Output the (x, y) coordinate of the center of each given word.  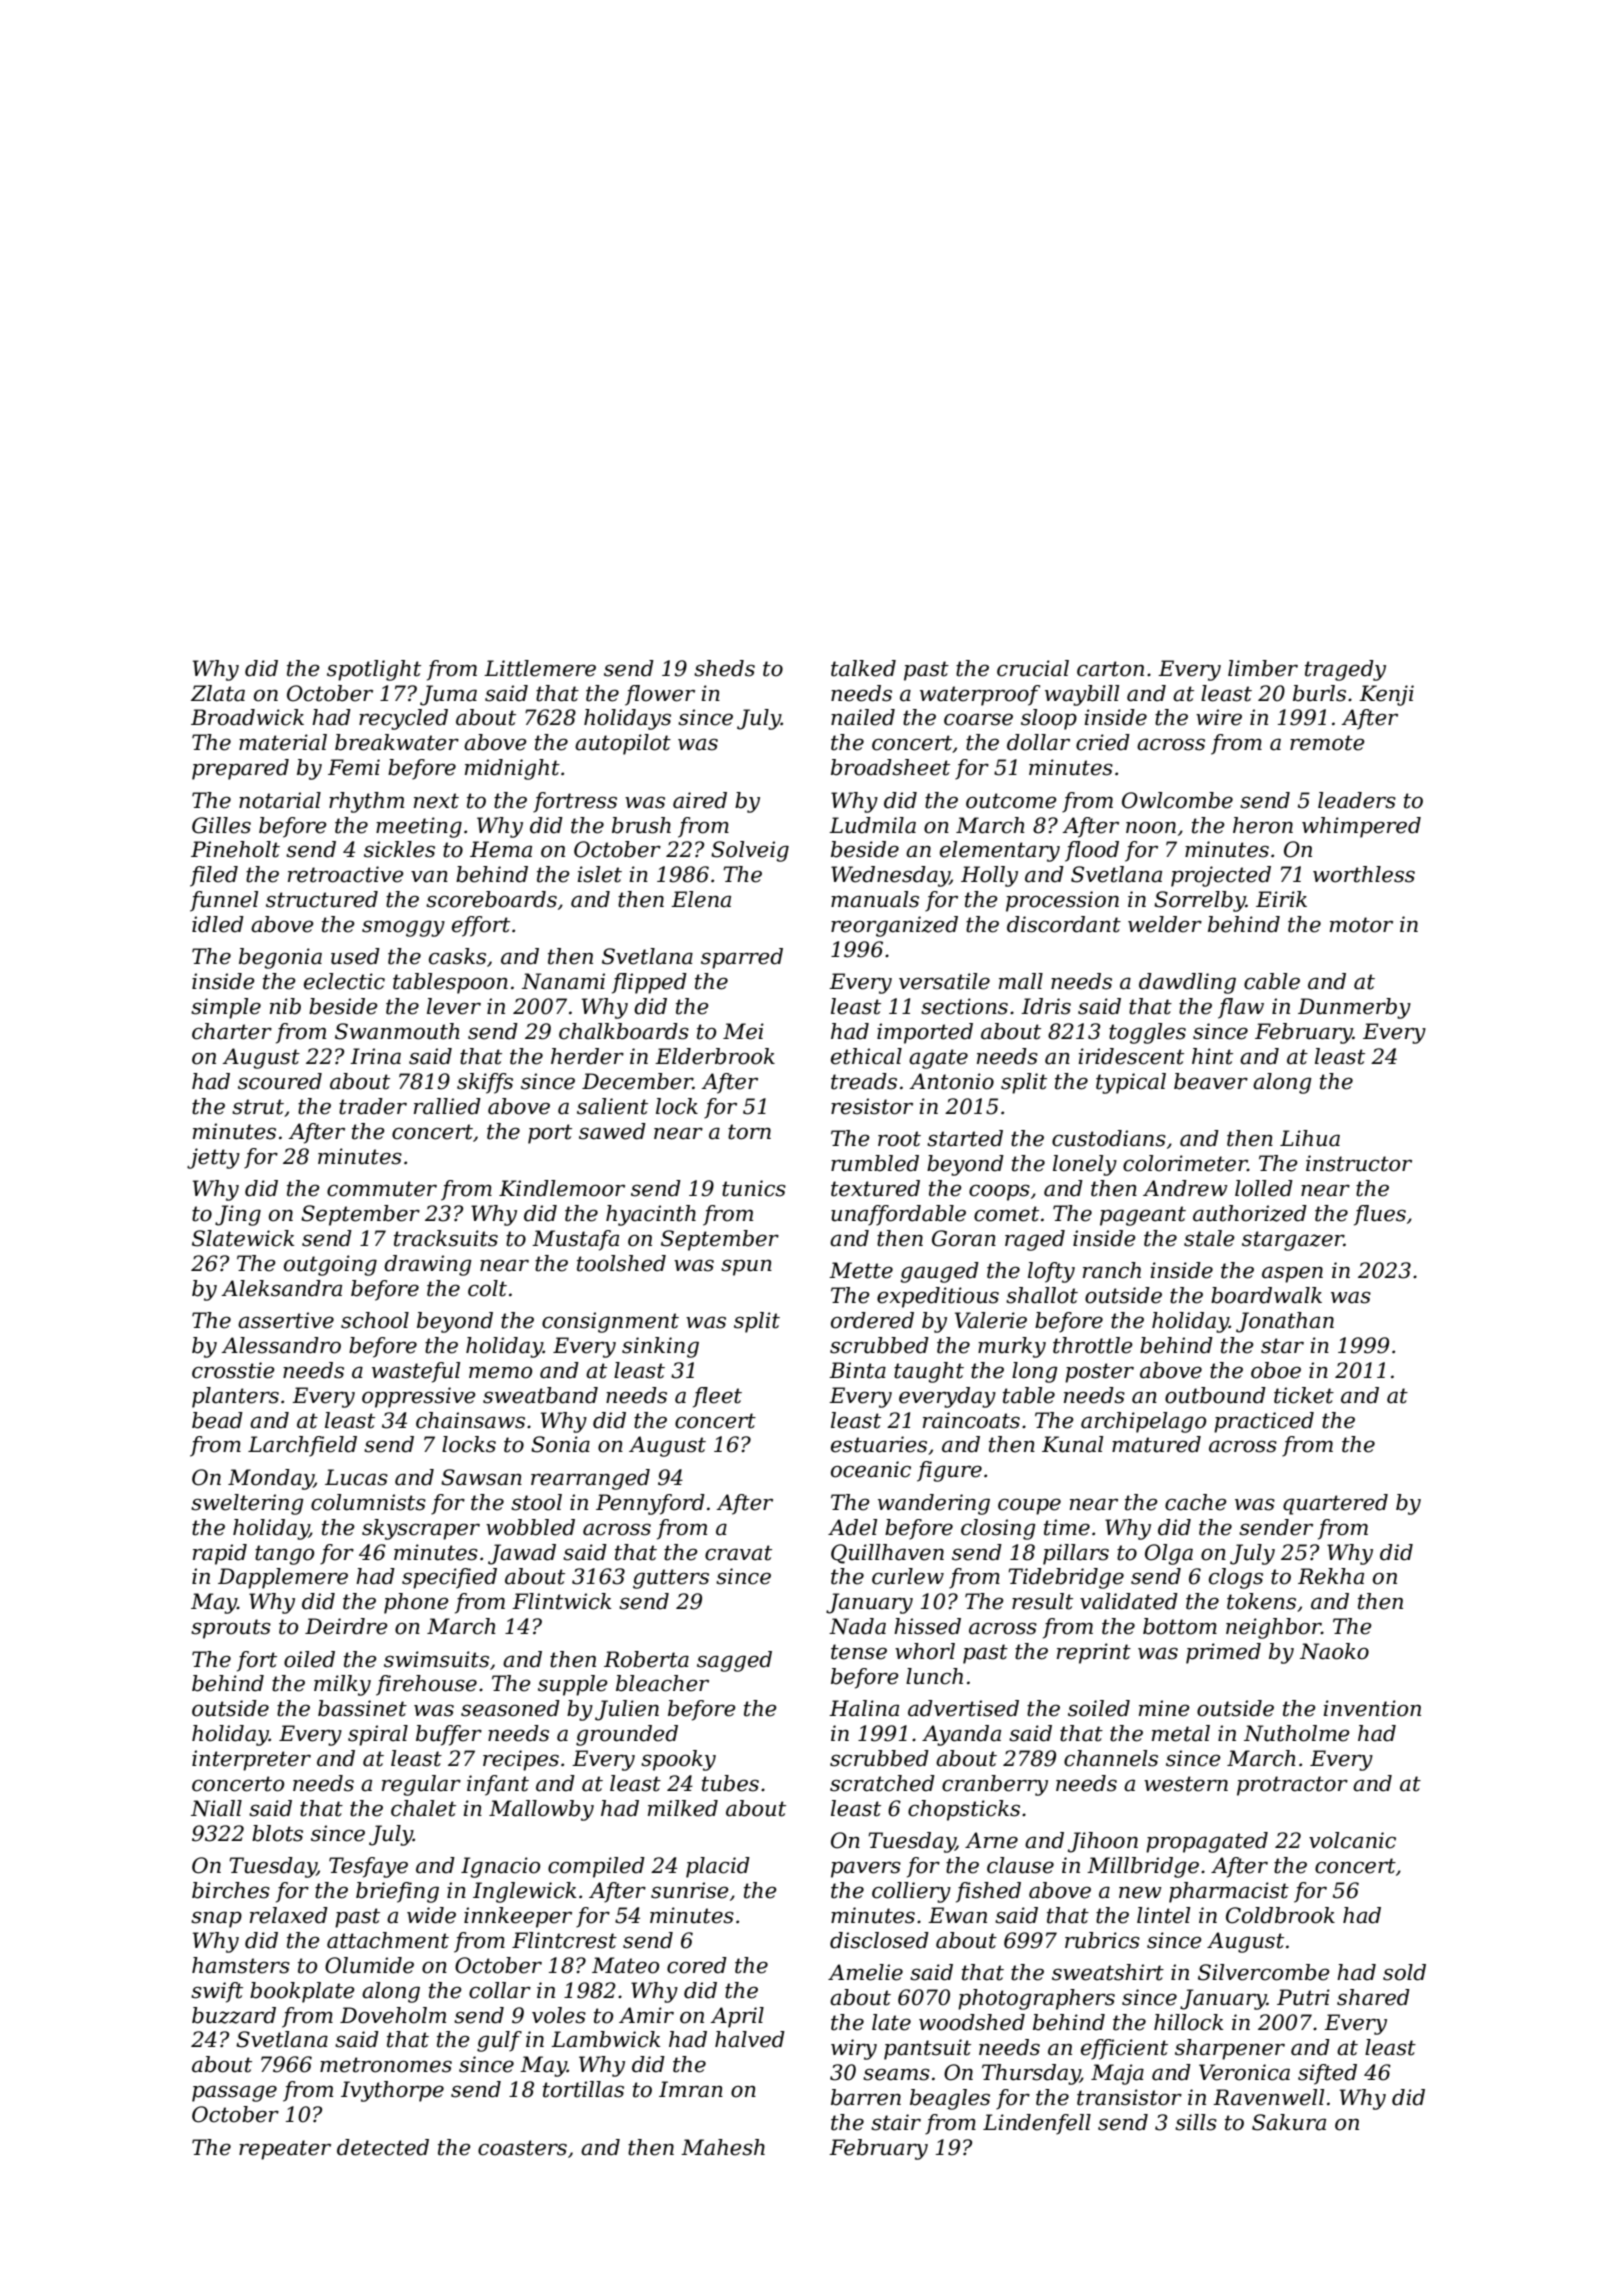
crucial (1033, 668)
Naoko (1334, 1651)
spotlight (374, 670)
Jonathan (1285, 1322)
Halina (864, 1708)
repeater (285, 2150)
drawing (428, 1265)
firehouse (426, 1685)
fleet (717, 1397)
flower (660, 695)
